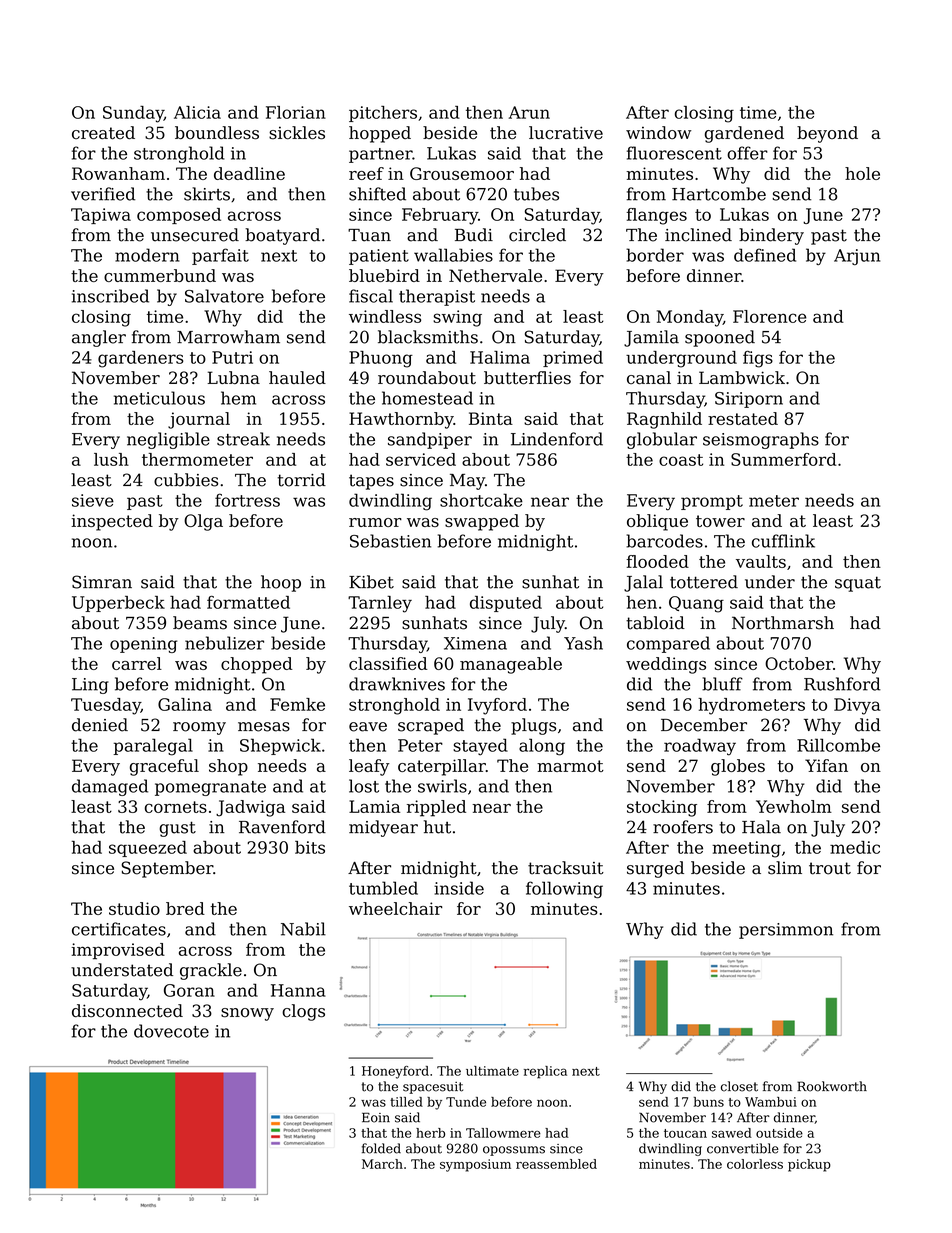  What do you see at coordinates (281, 583) in the screenshot?
I see `hoop` at bounding box center [281, 583].
